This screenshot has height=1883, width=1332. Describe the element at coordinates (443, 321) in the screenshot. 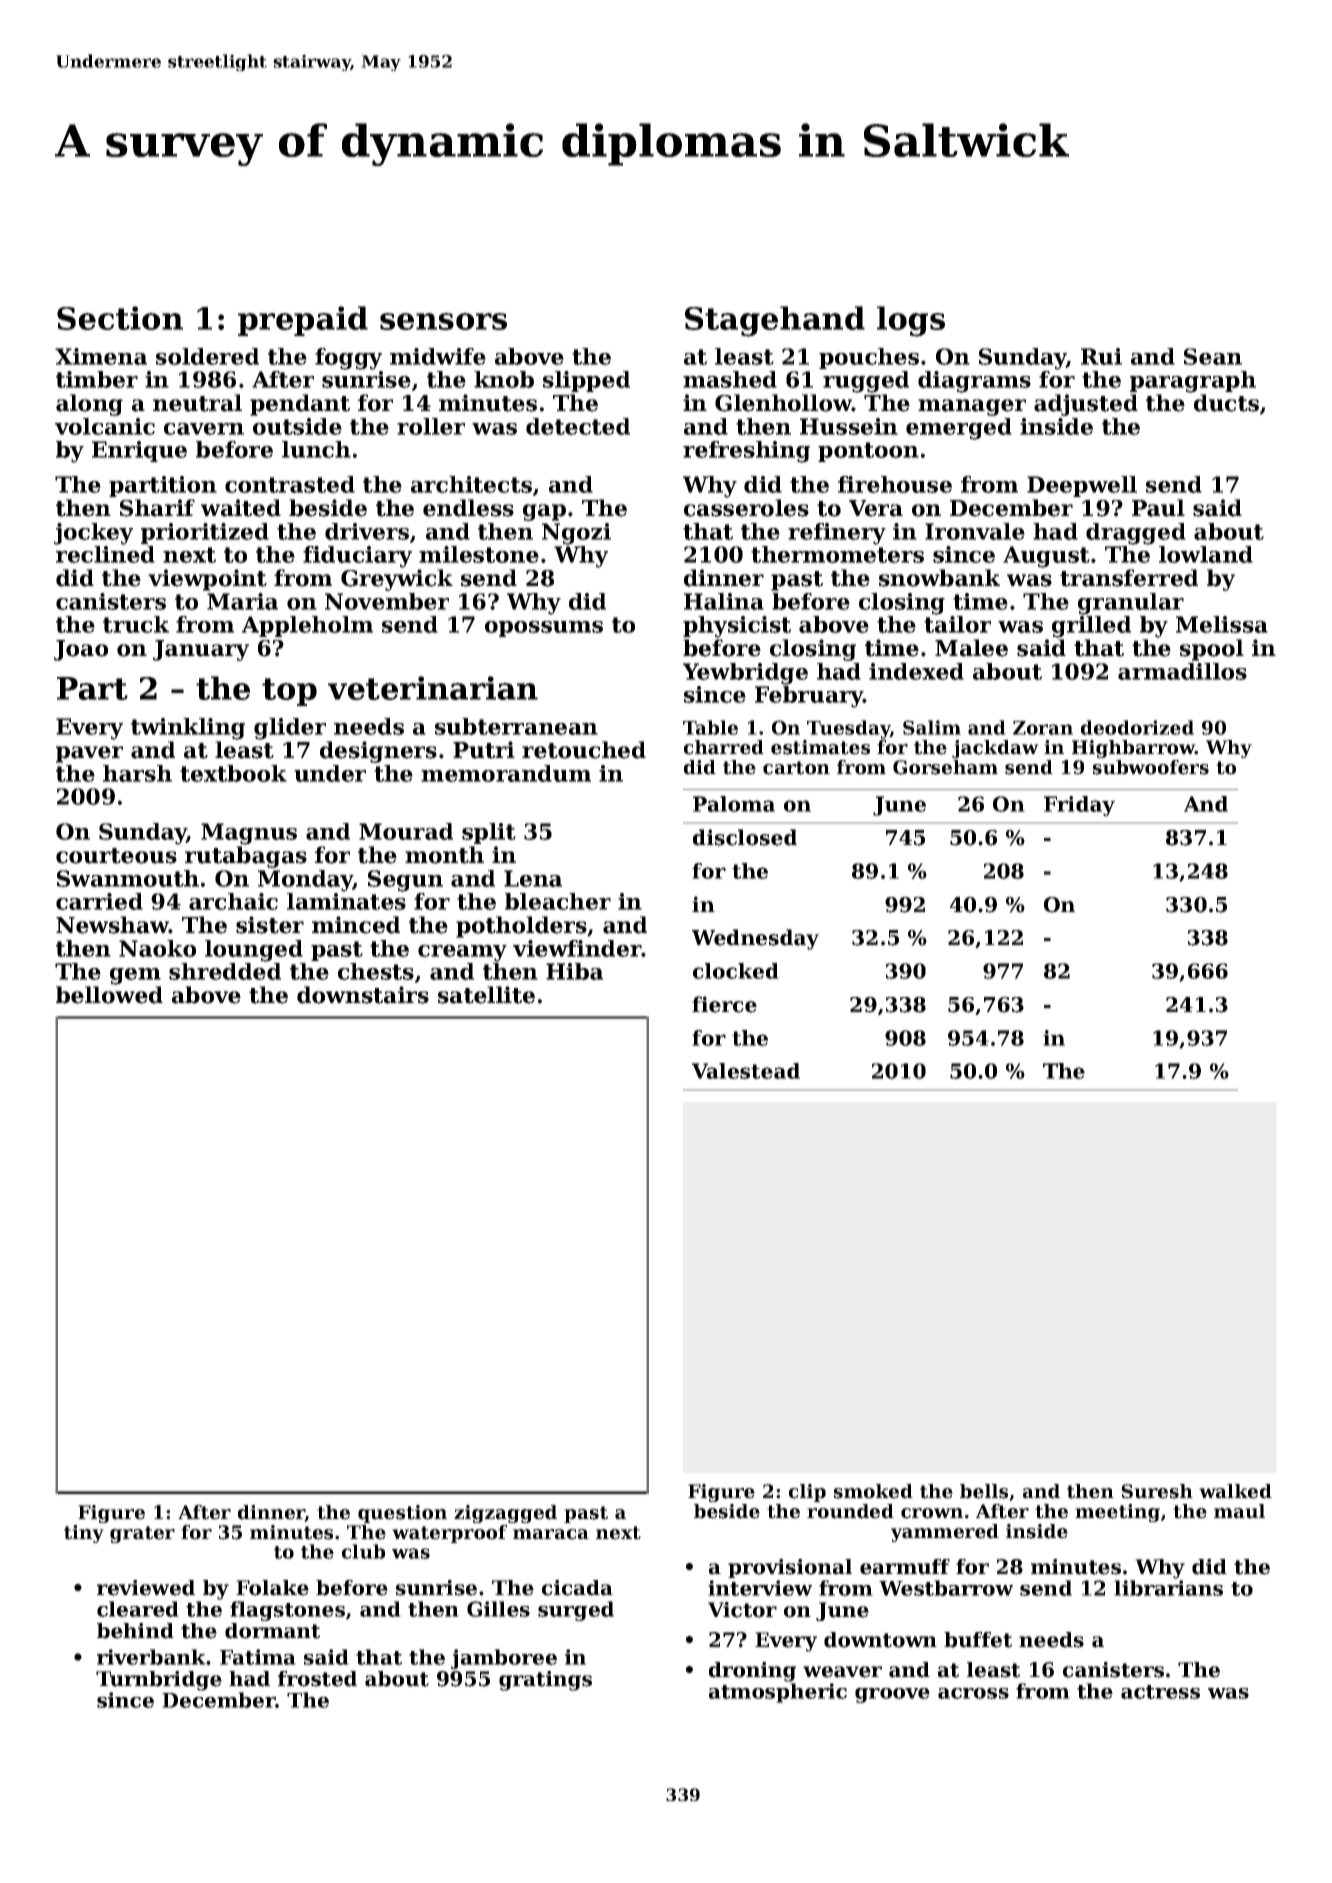

I see `sensors` at that location.
